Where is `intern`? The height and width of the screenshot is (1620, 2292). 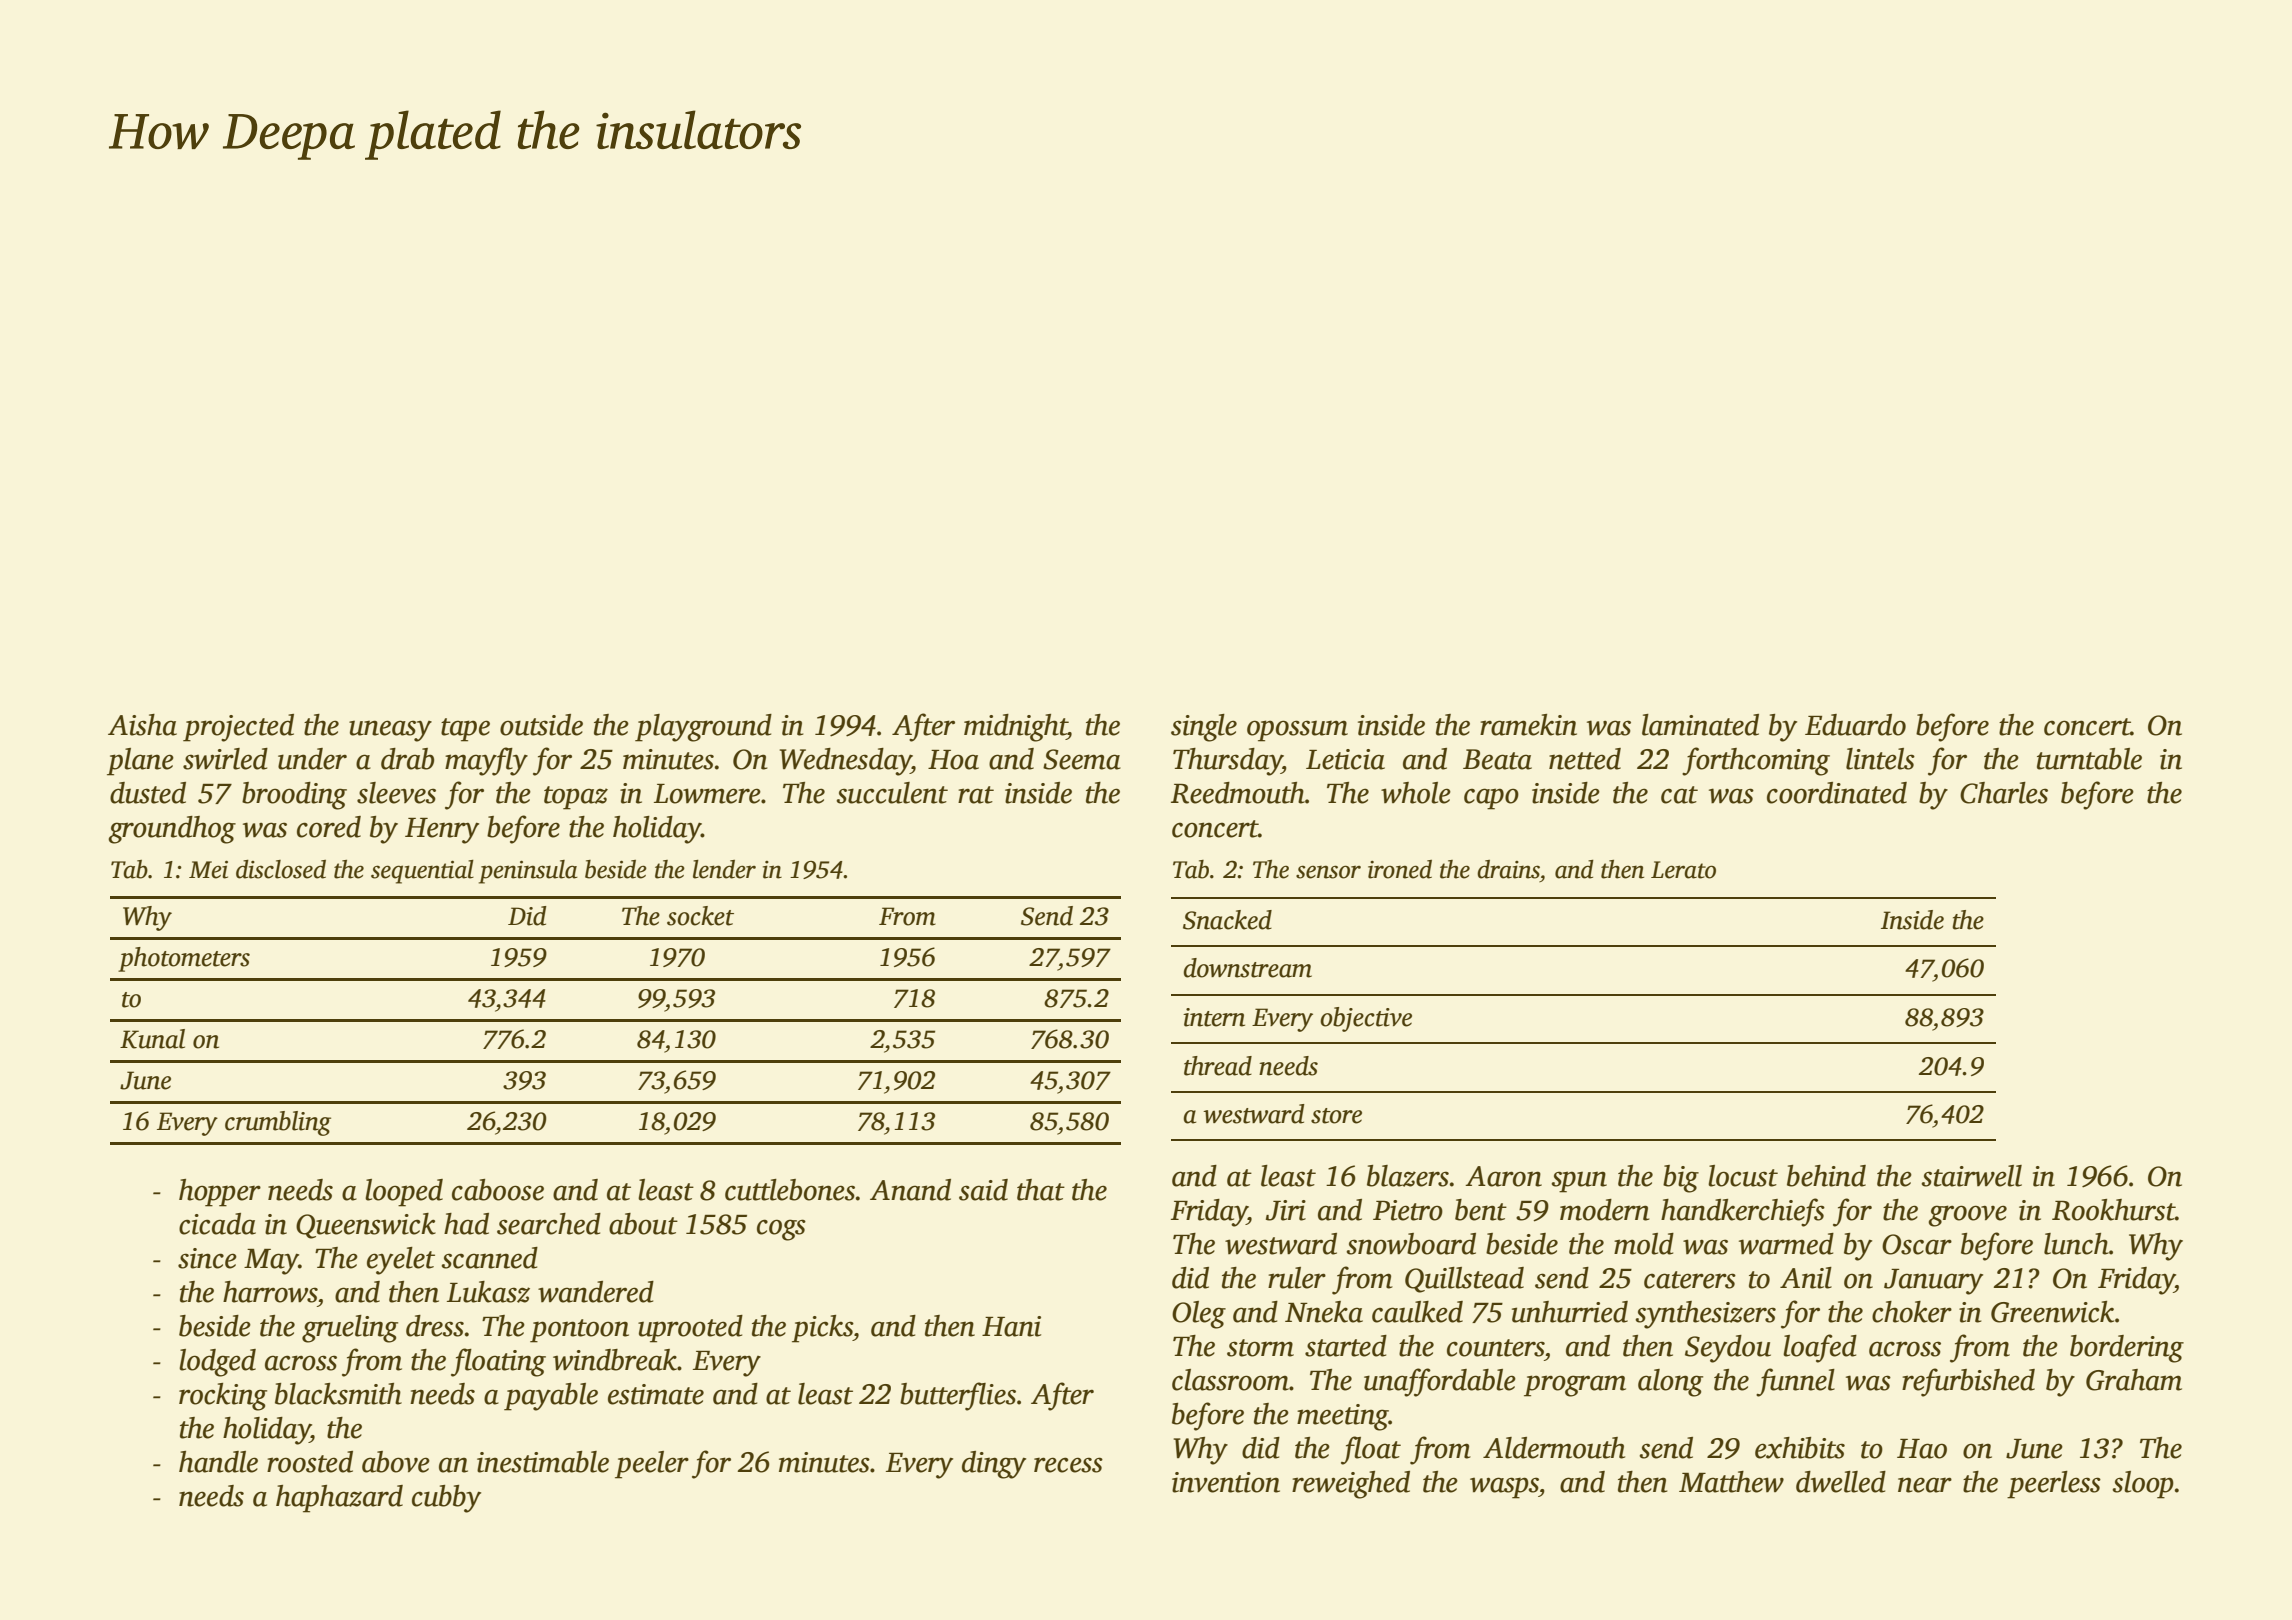
intern is located at coordinates (1214, 1017).
